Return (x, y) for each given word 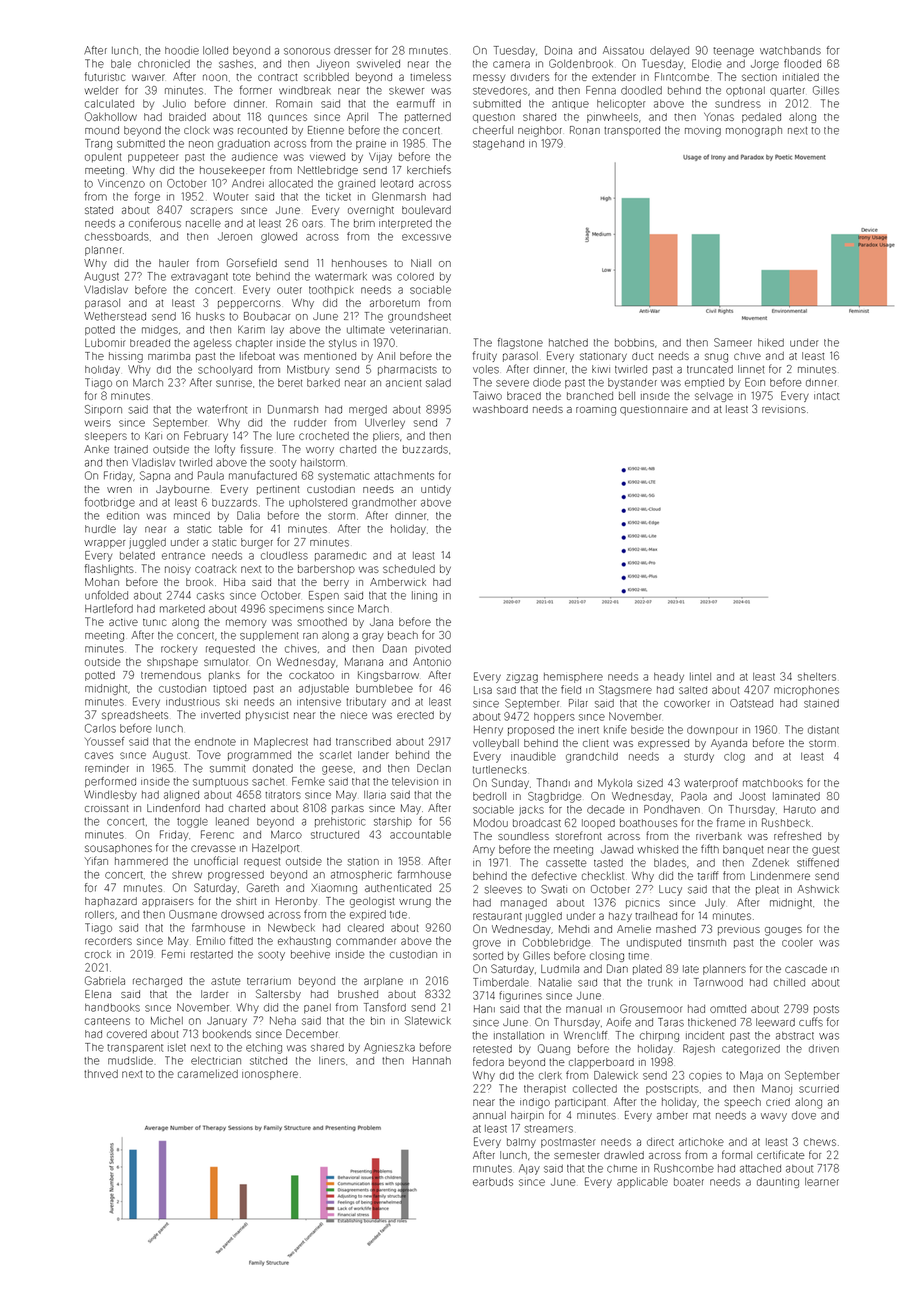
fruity (485, 356)
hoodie (182, 50)
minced (192, 516)
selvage (714, 397)
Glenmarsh (399, 196)
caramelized (208, 1074)
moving (703, 132)
